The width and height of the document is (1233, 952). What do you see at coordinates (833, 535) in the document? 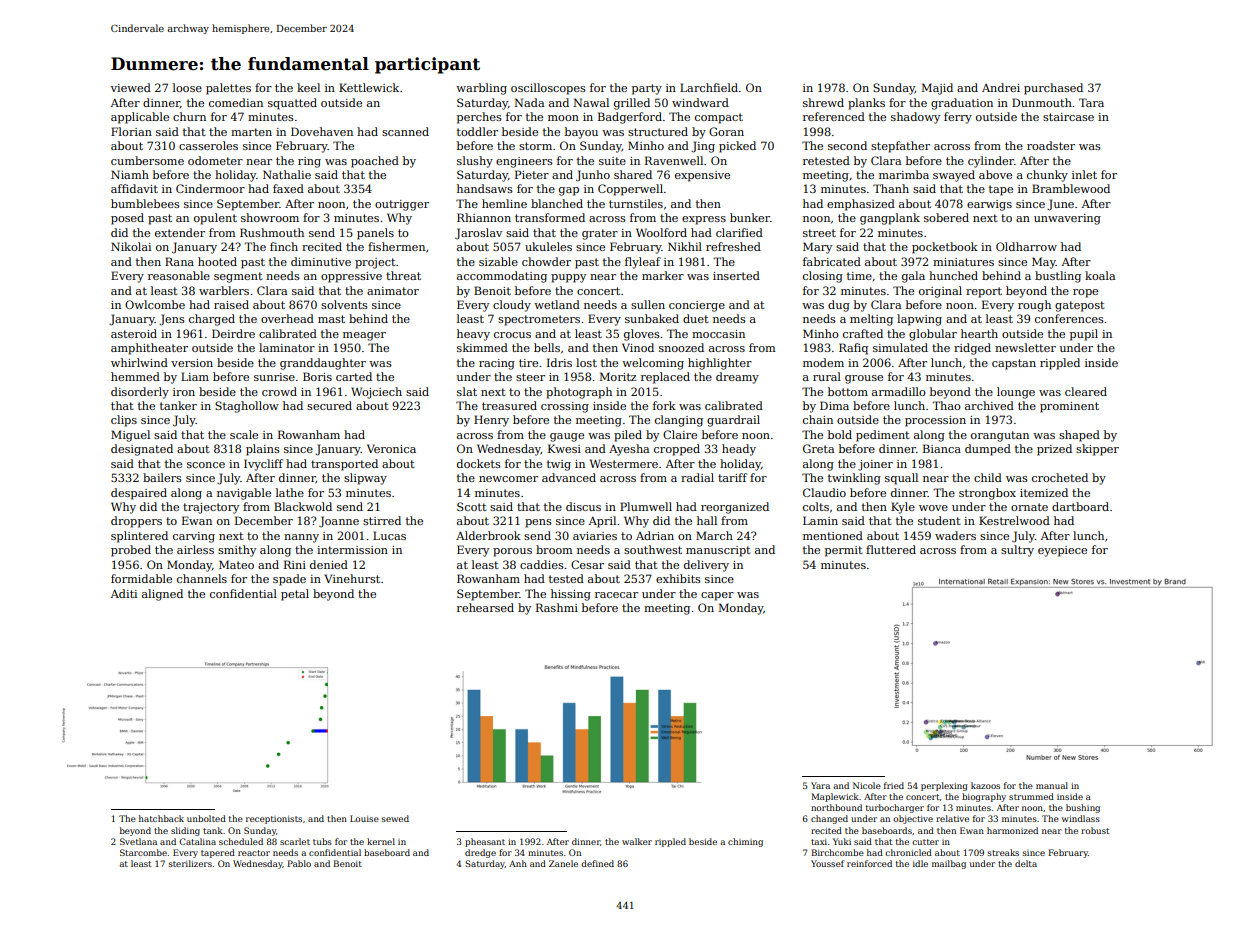
I see `mentioned` at bounding box center [833, 535].
